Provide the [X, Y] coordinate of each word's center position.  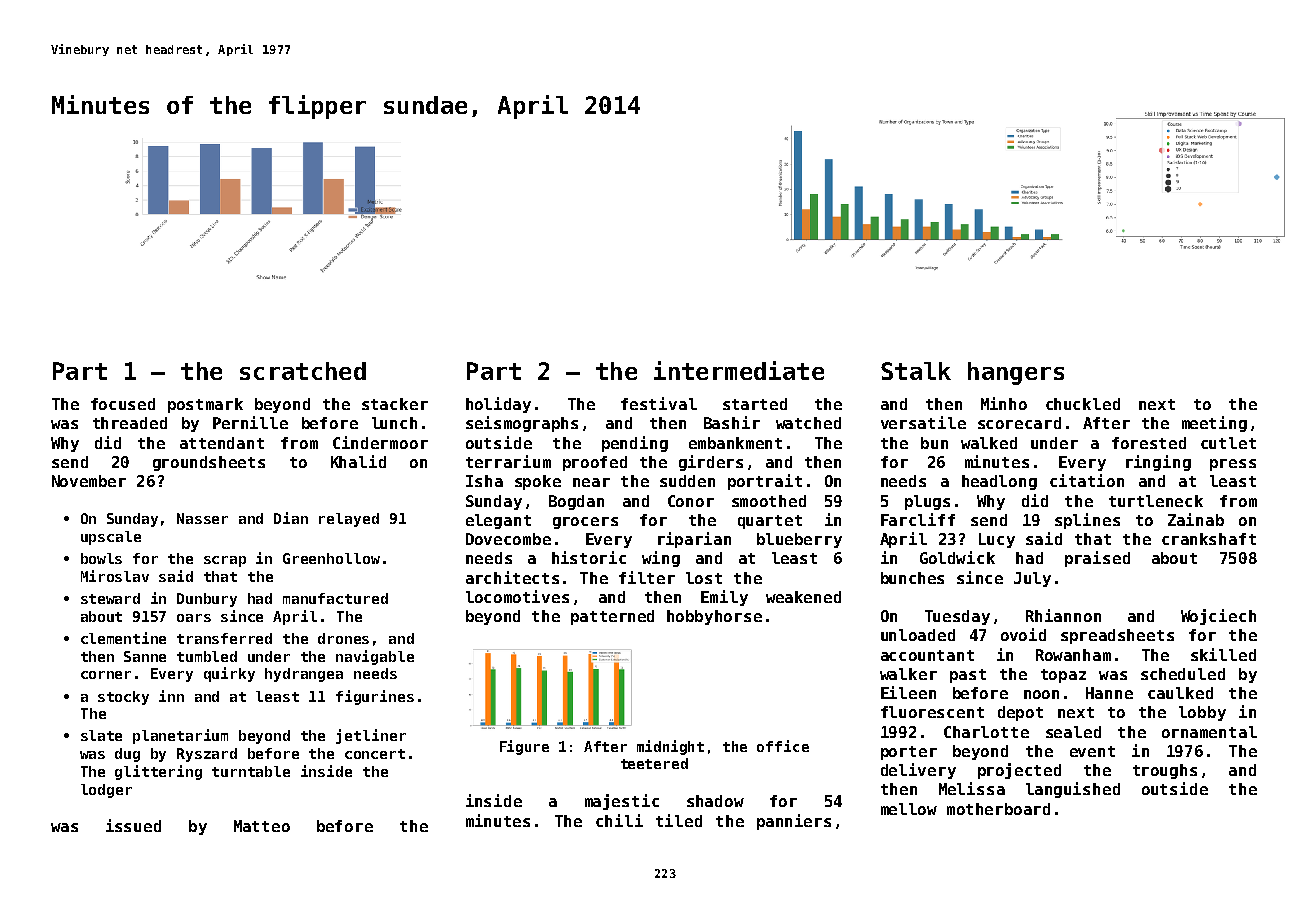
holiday [498, 405]
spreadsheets [1117, 636]
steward [110, 598]
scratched [303, 371]
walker [908, 674]
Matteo [262, 826]
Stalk [916, 371]
